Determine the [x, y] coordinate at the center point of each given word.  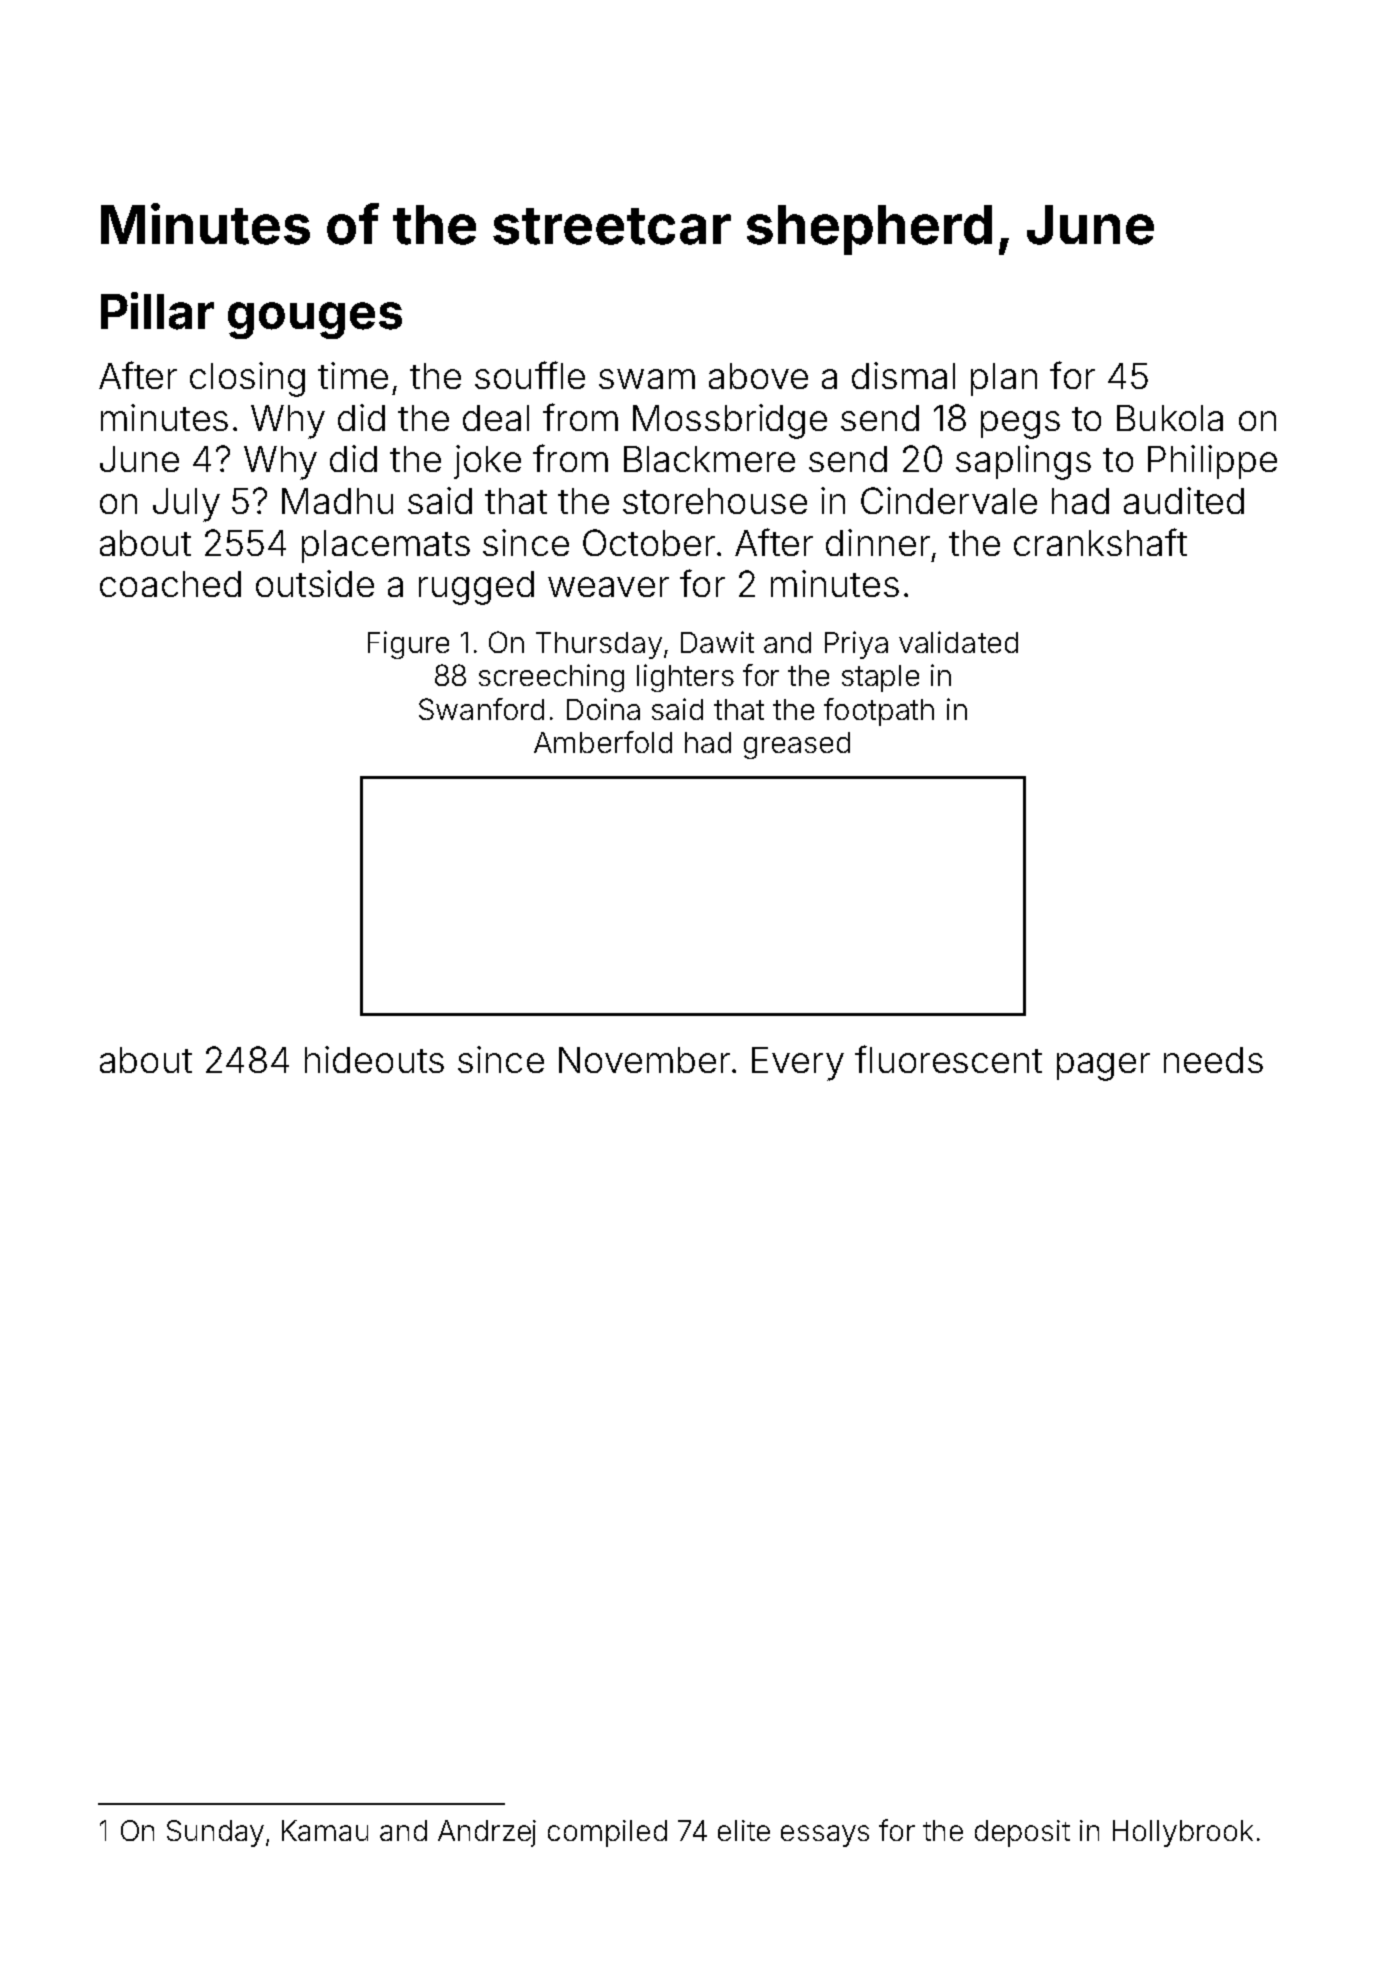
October [649, 542]
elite [744, 1830]
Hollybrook [1183, 1833]
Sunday [215, 1833]
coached [170, 584]
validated [958, 642]
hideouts [374, 1059]
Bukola [1170, 418]
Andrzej [487, 1833]
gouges [315, 320]
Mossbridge [730, 421]
